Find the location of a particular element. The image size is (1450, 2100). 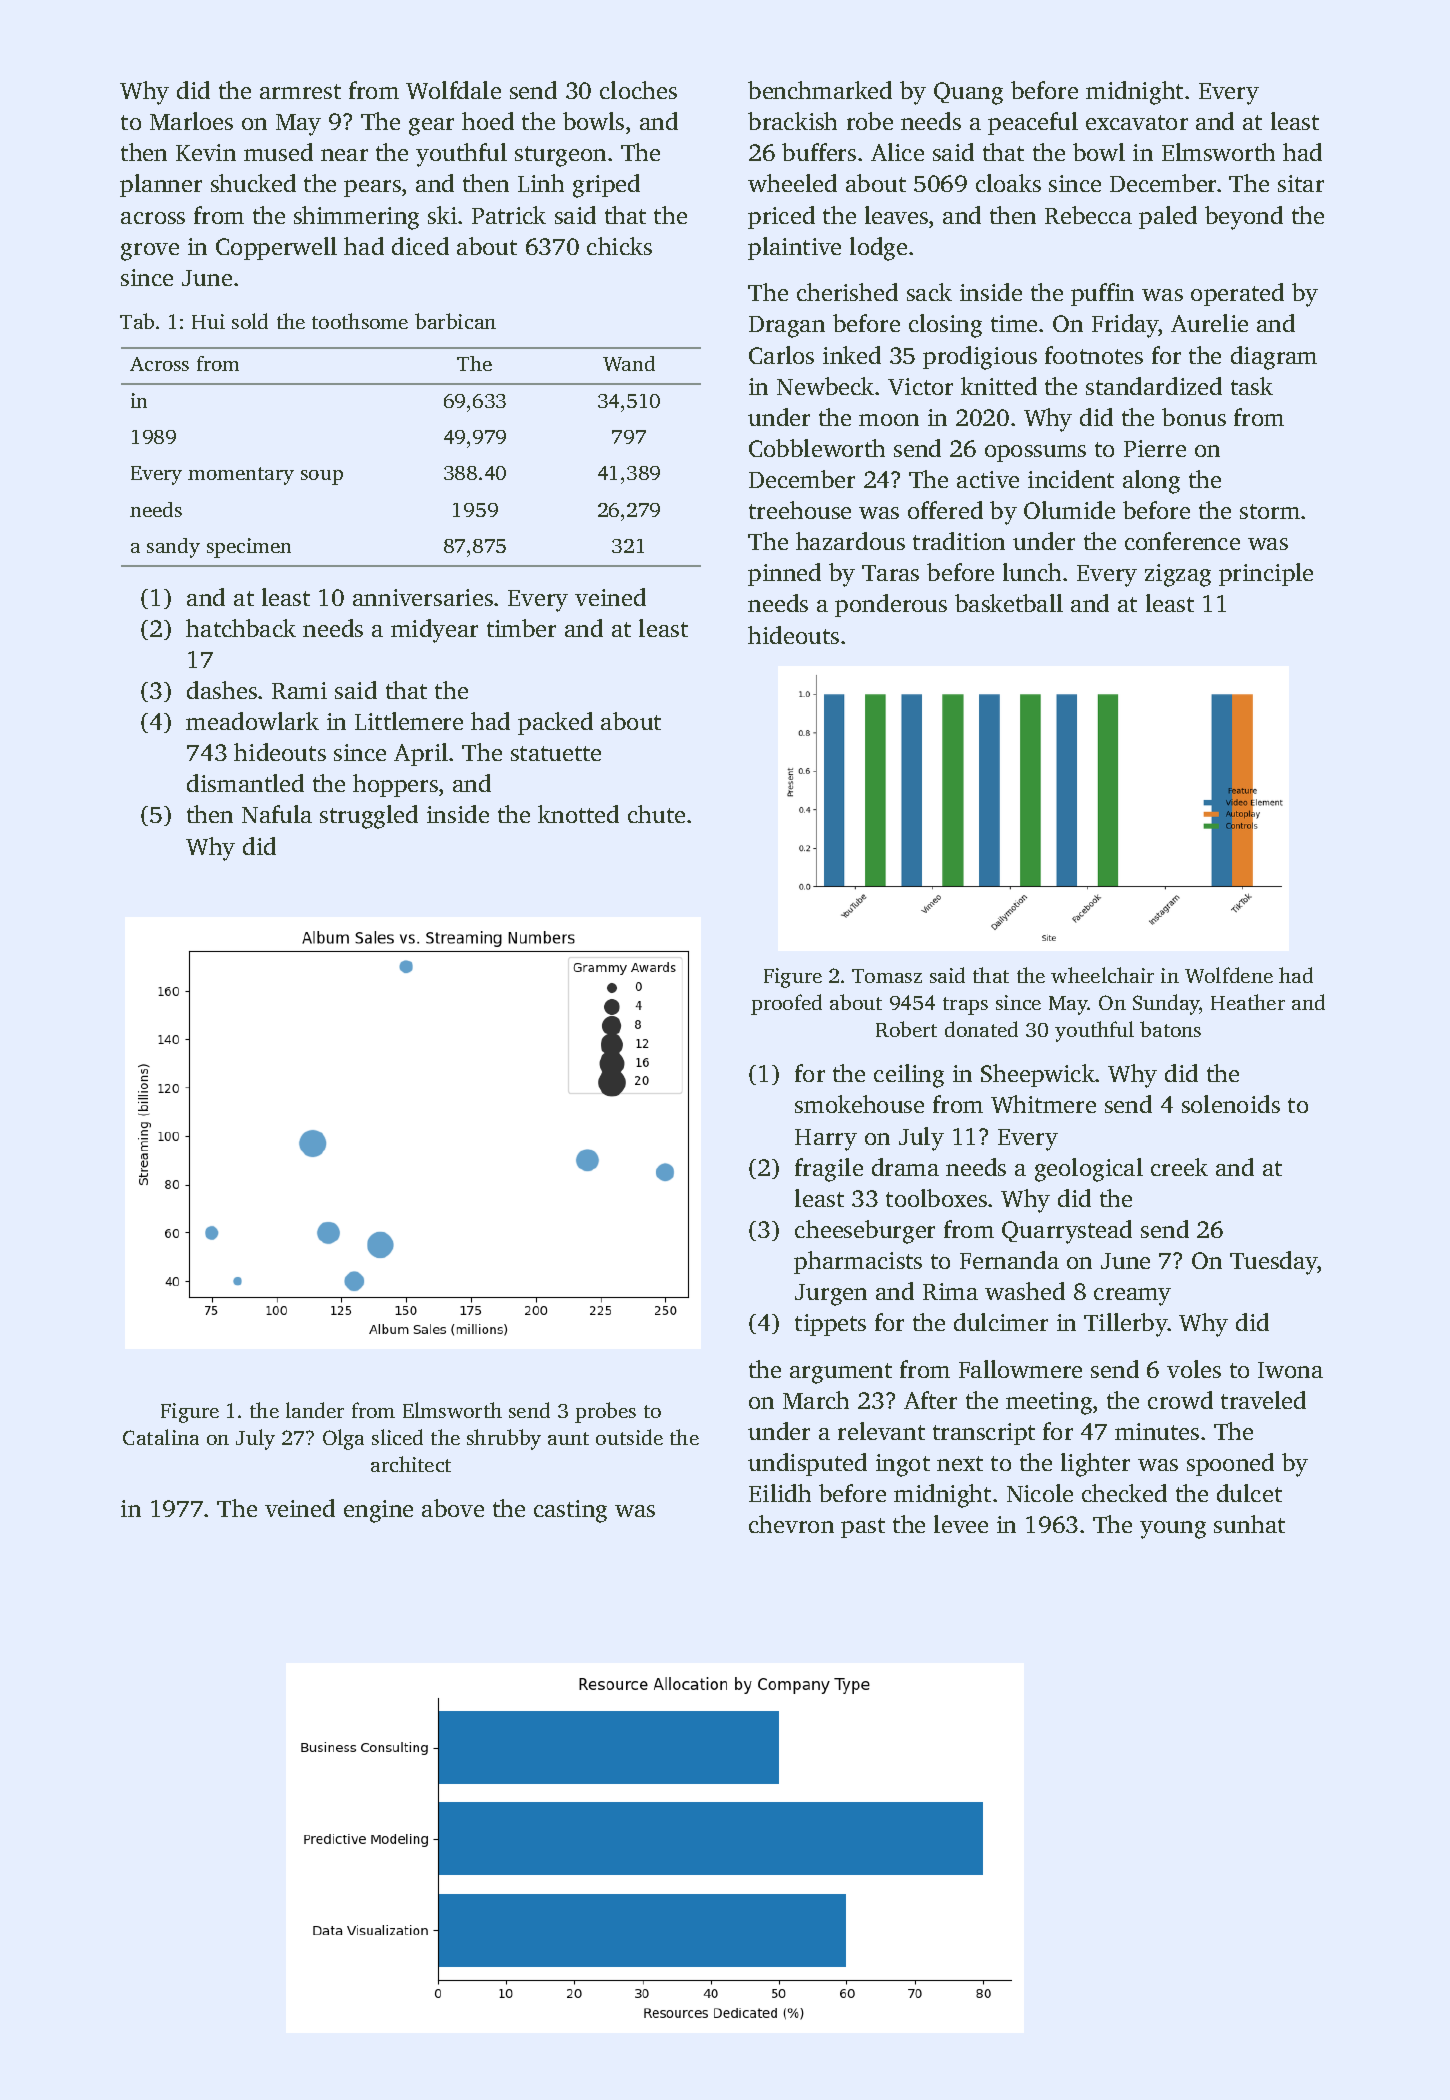

Marloes is located at coordinates (191, 121).
